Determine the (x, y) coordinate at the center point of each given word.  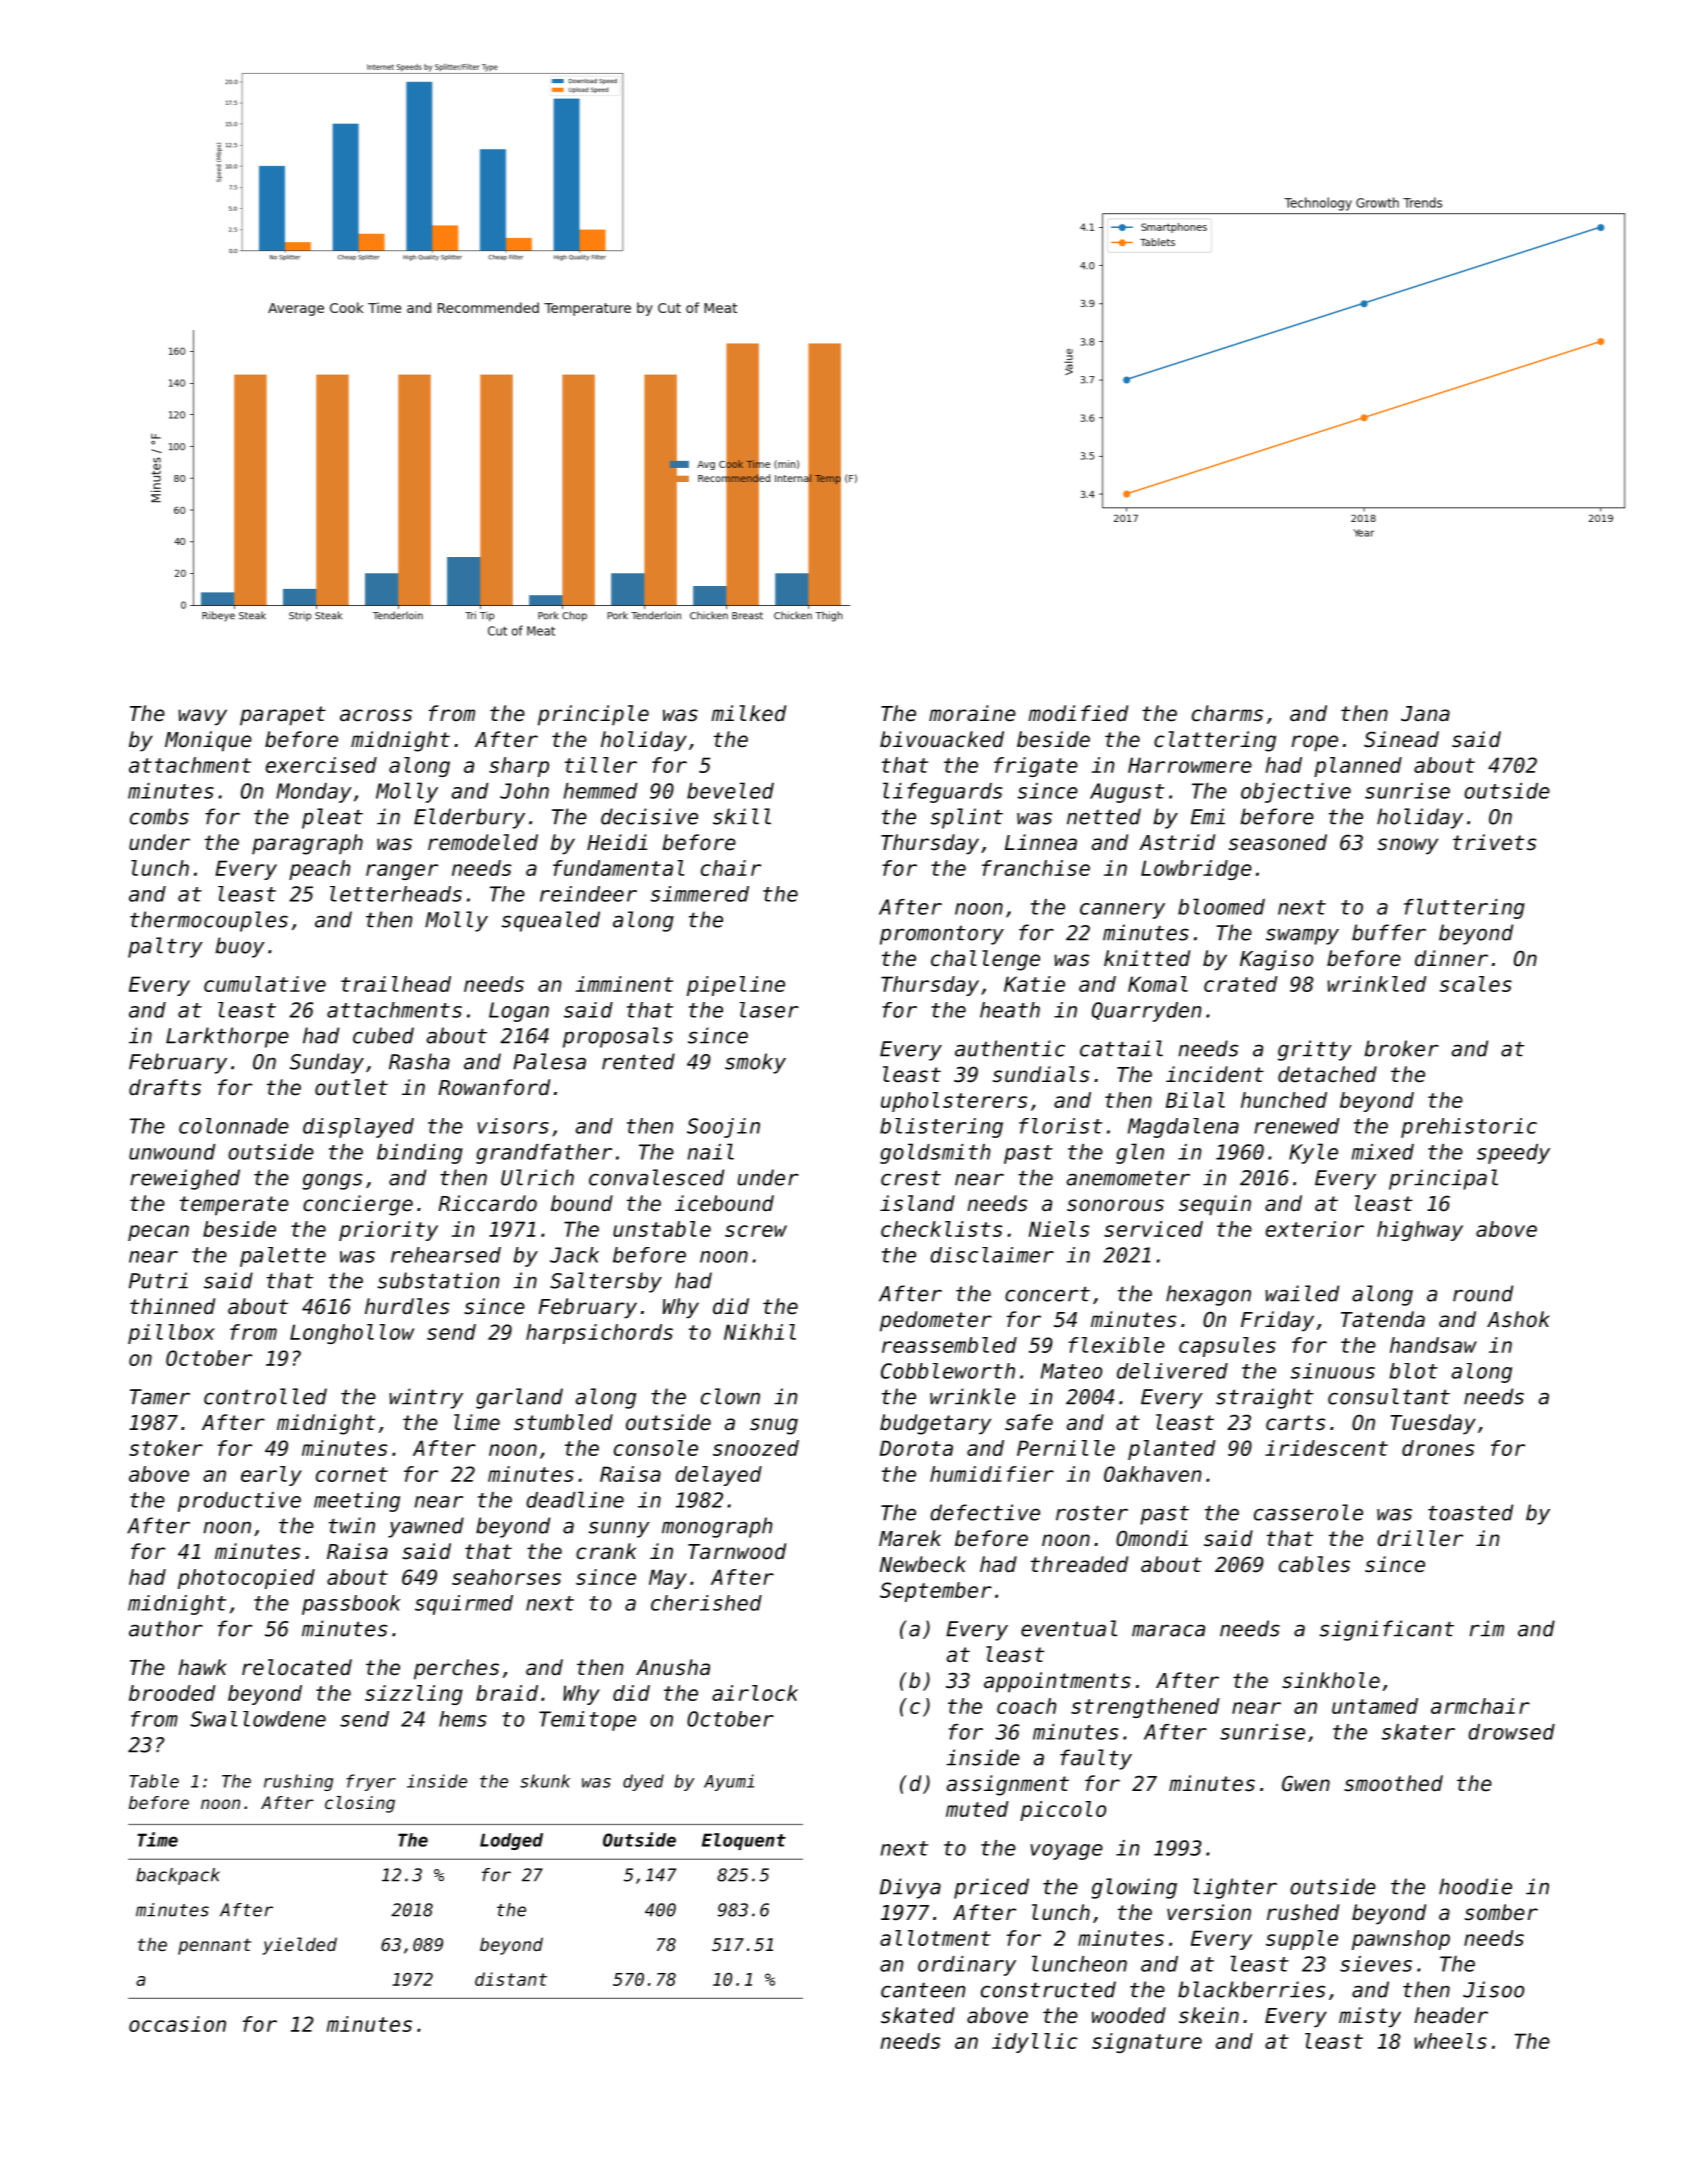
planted (1172, 1450)
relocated (297, 1667)
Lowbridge (1196, 870)
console (656, 1448)
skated (918, 2015)
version (1209, 1912)
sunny (619, 1529)
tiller (601, 765)
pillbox (171, 1334)
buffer (1389, 932)
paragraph (307, 844)
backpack (178, 1876)
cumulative (265, 984)
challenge (985, 960)
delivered (1172, 1371)
